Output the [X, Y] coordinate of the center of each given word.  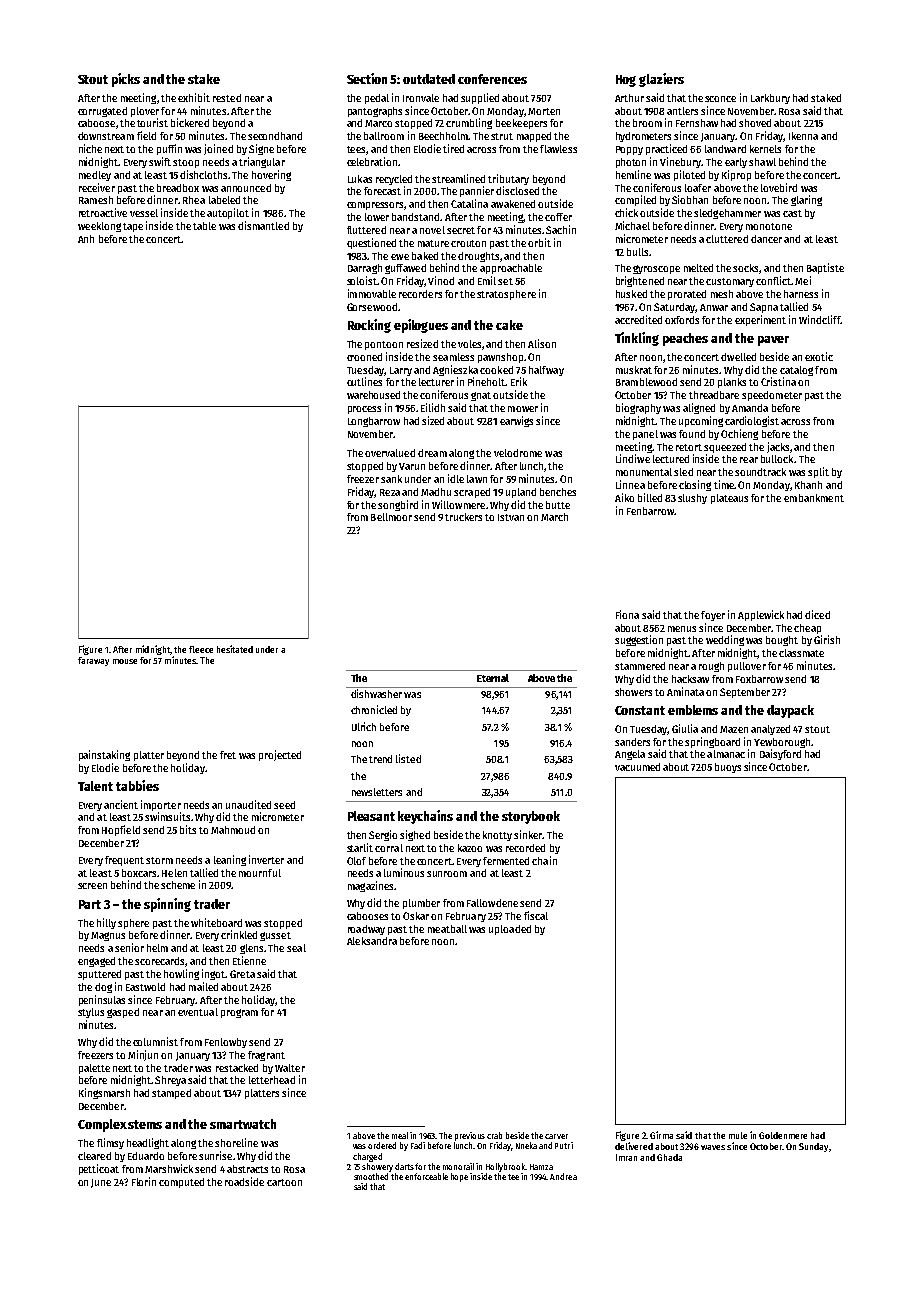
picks [126, 80]
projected [280, 755]
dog [103, 988]
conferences [492, 79]
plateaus [729, 499]
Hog [626, 81]
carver [556, 1136]
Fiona [627, 614]
